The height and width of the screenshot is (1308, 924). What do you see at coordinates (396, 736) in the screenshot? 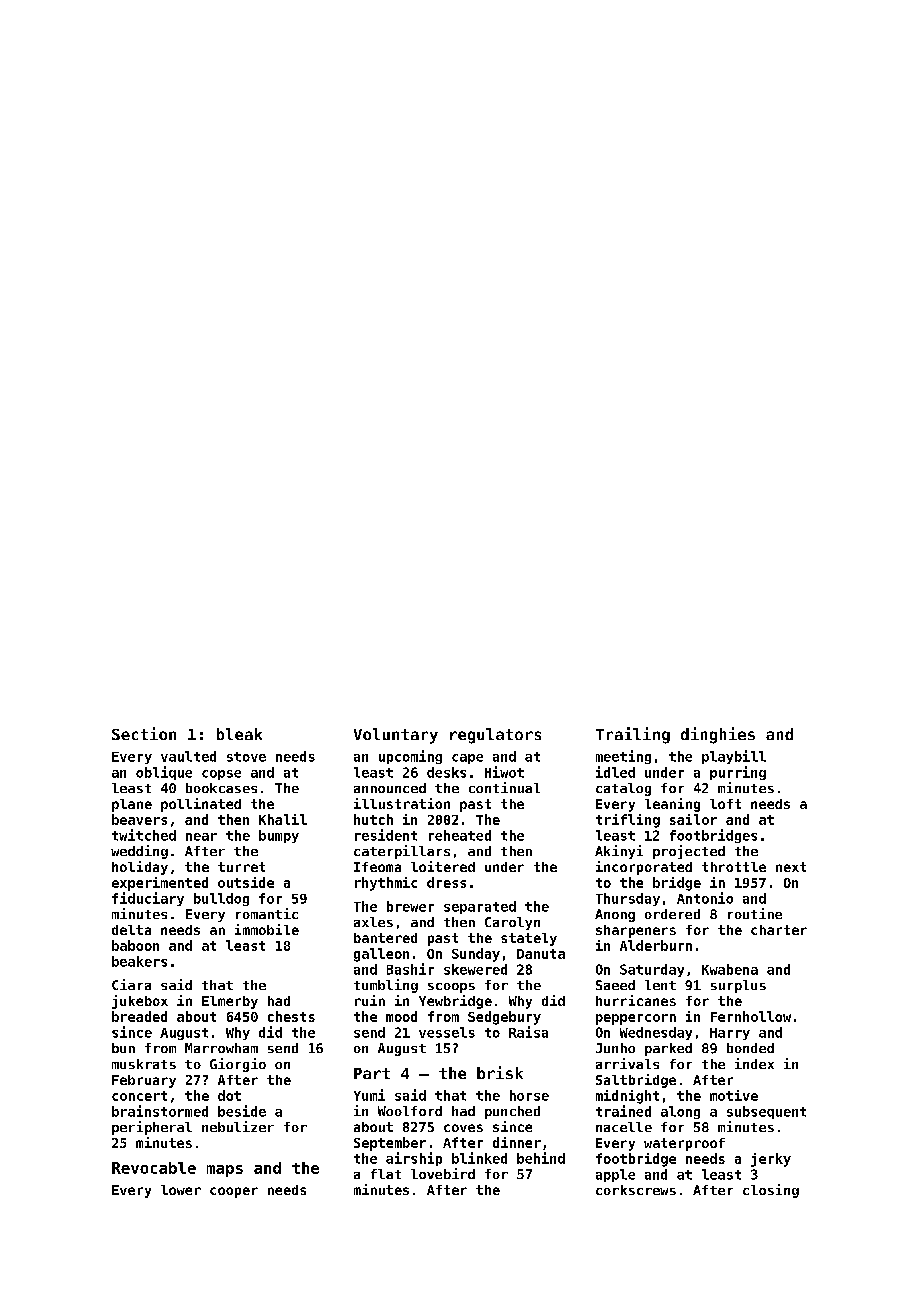
I see `Voluntary` at bounding box center [396, 736].
